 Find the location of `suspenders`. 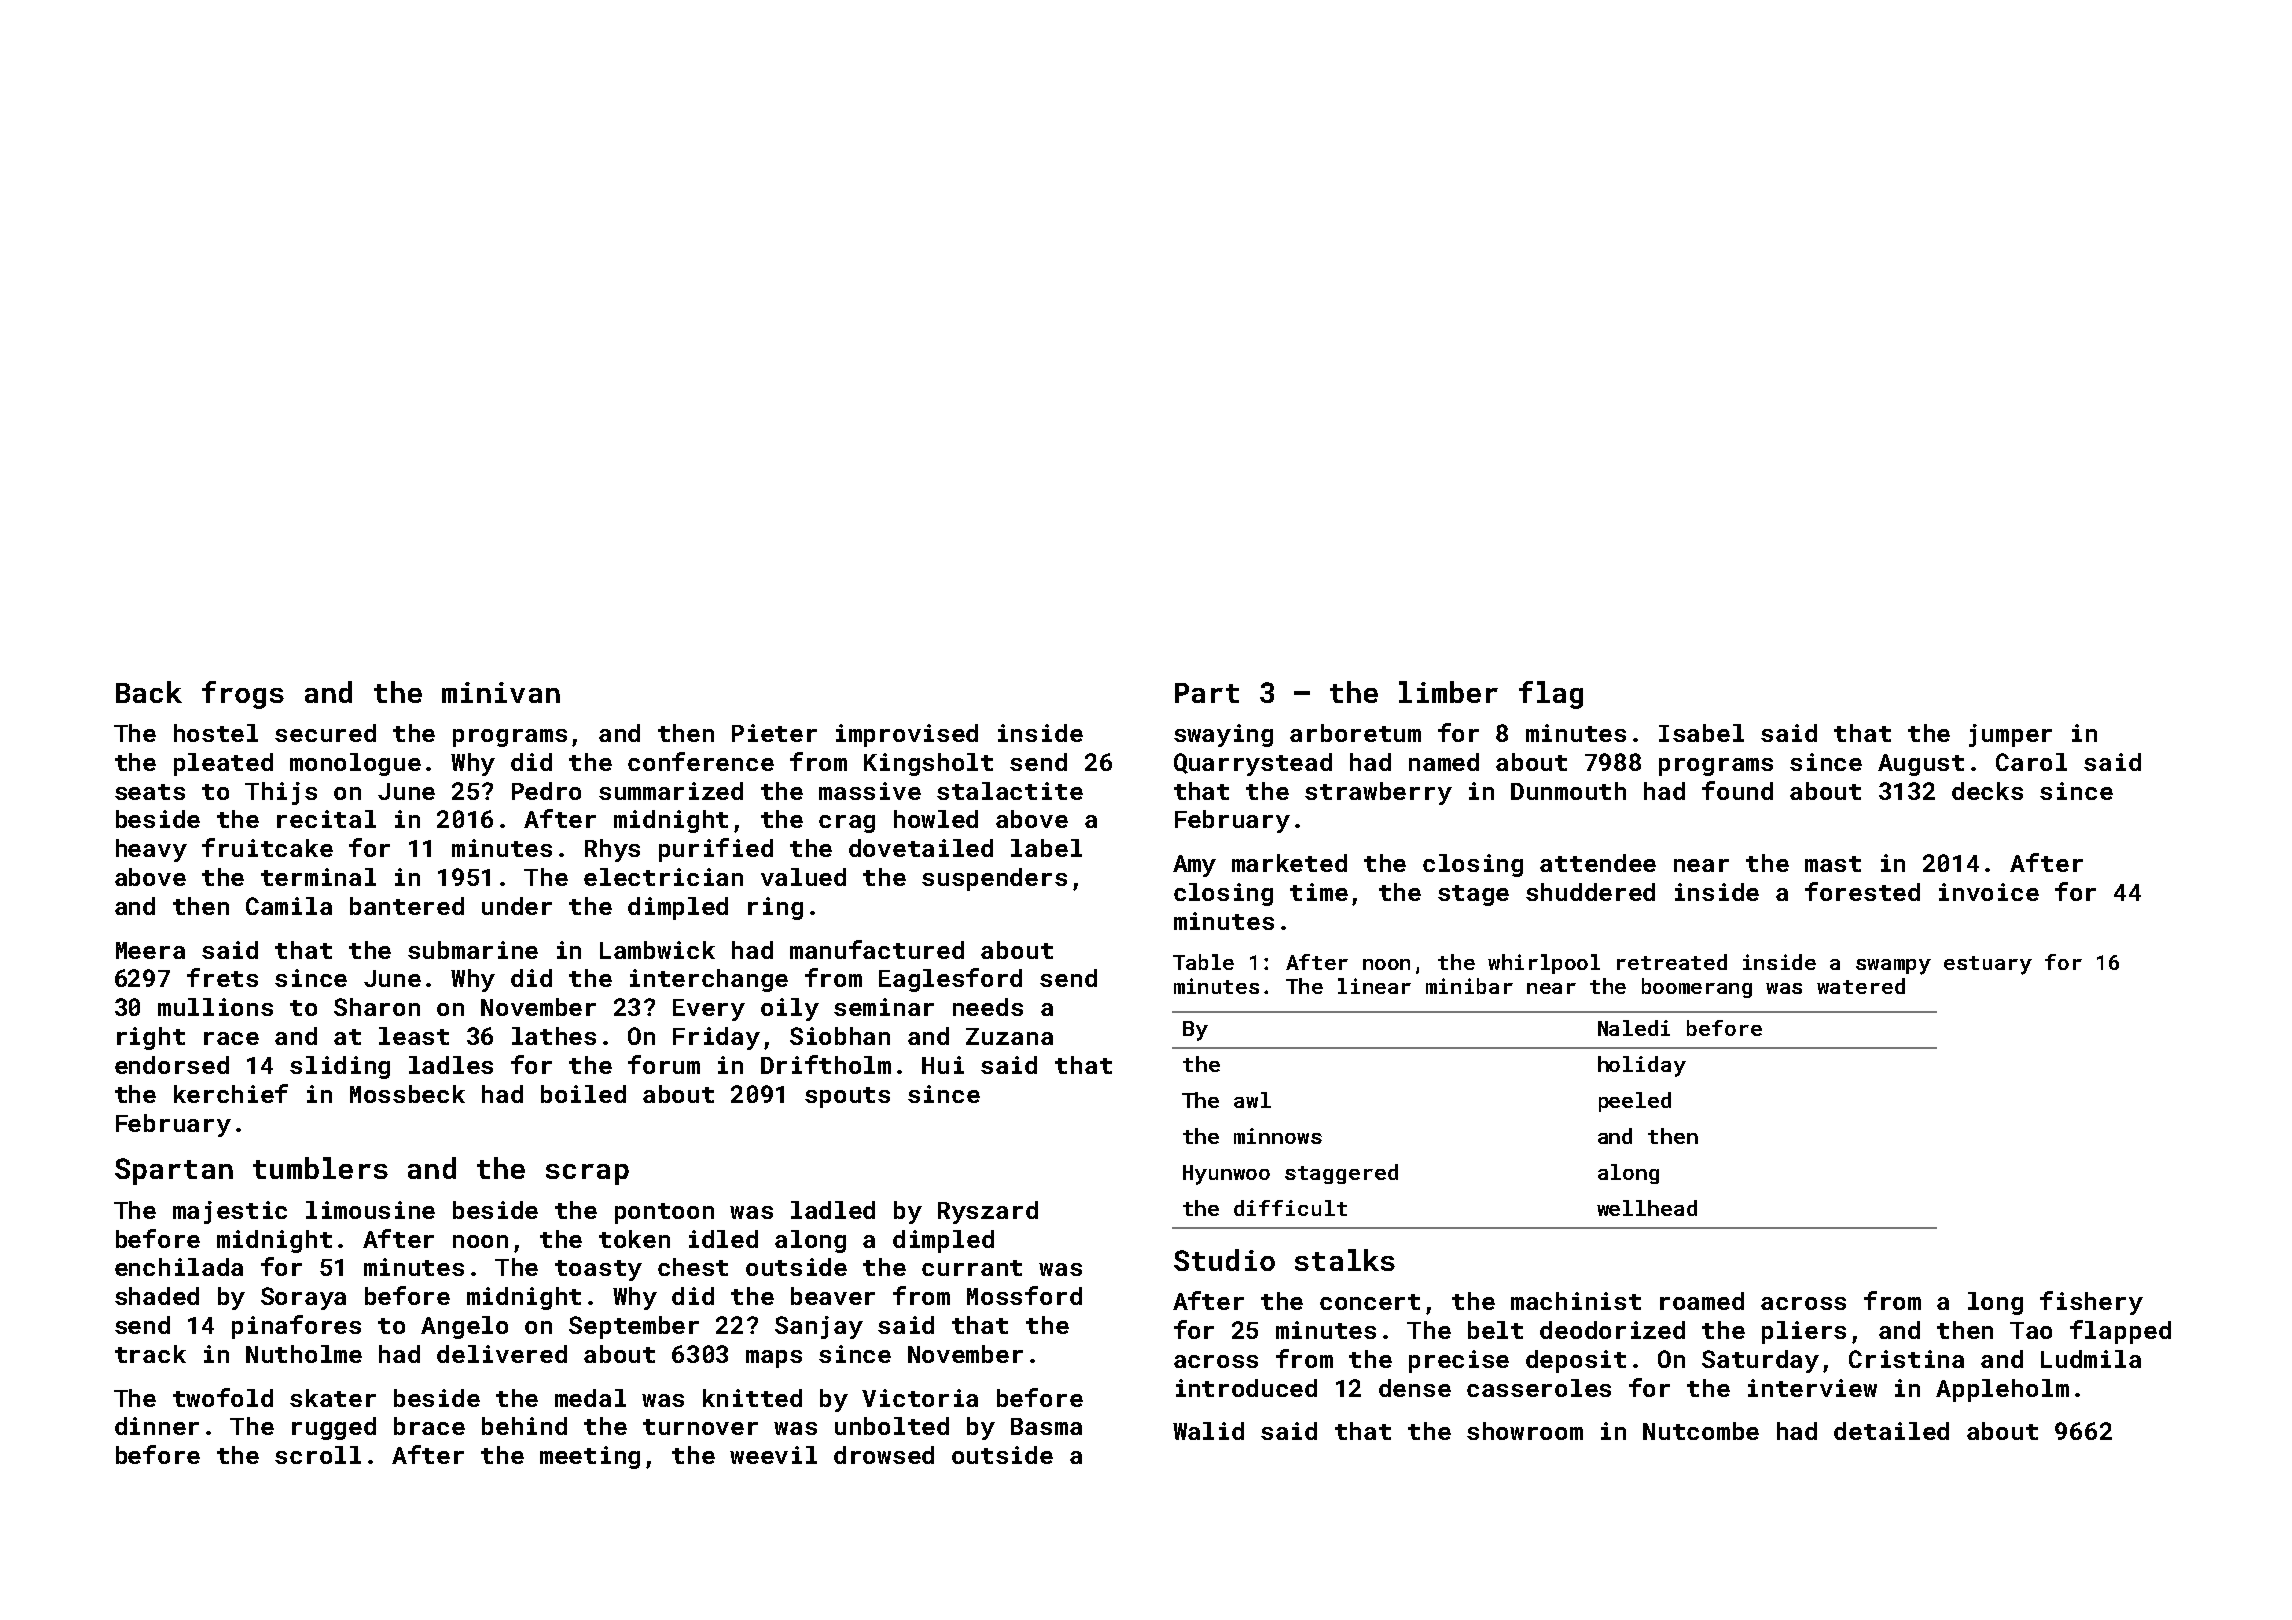

suspenders is located at coordinates (994, 879).
